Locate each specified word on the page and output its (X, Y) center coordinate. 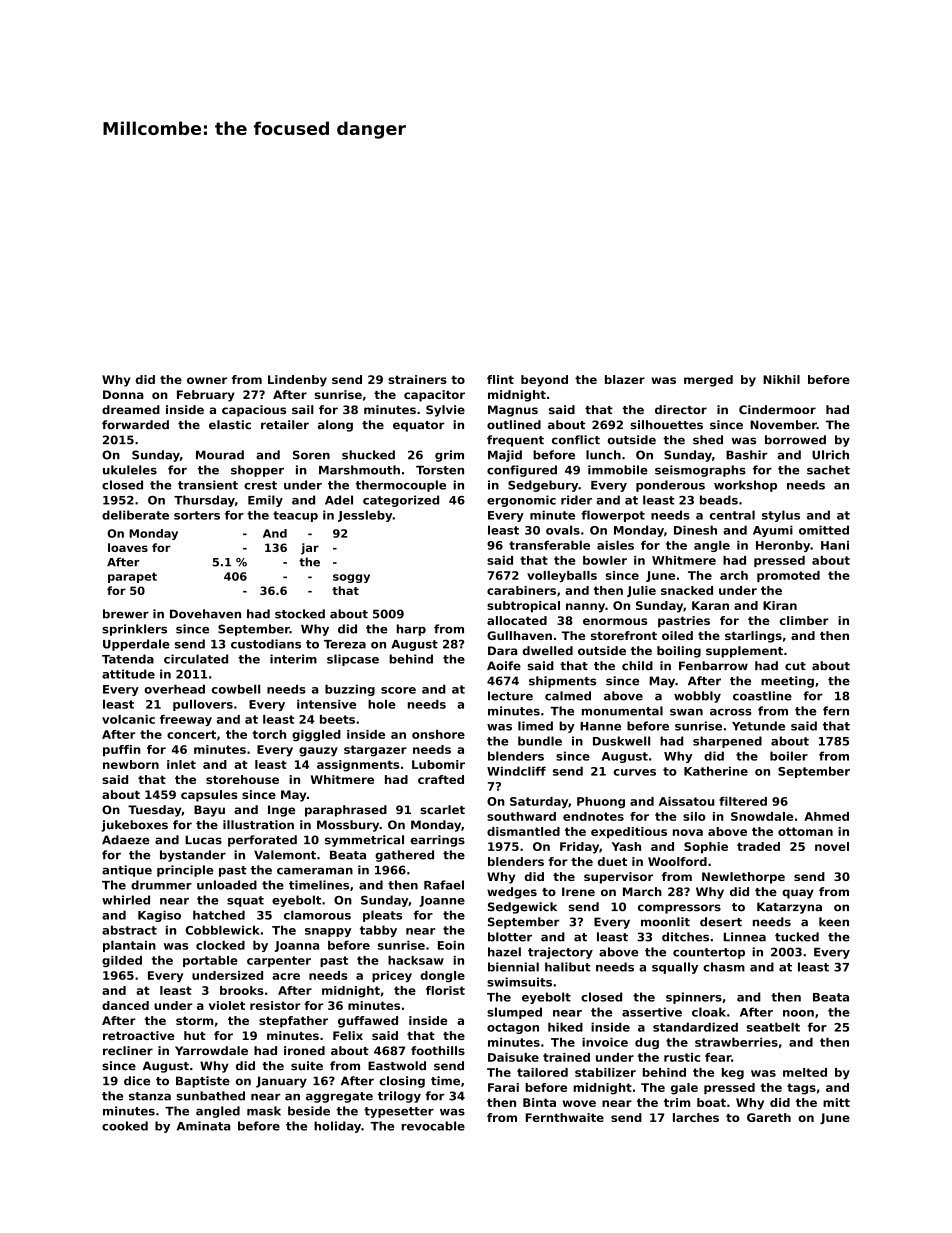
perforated (262, 841)
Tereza (345, 644)
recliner (128, 1050)
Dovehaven (205, 614)
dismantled (523, 831)
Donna (123, 394)
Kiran (780, 605)
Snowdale (762, 816)
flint (500, 379)
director (681, 409)
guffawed (368, 1022)
